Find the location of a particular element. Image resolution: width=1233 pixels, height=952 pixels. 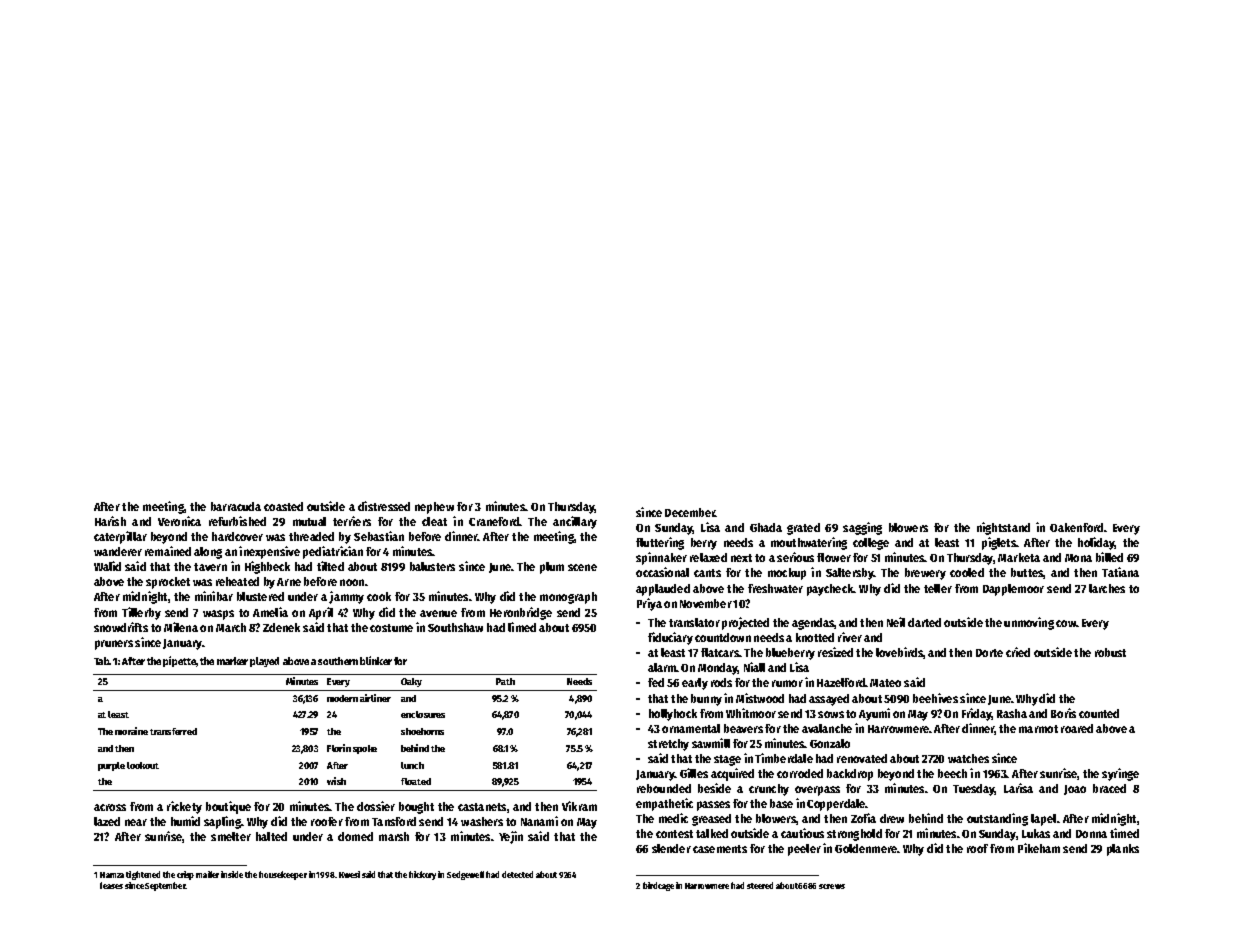

syringe is located at coordinates (1120, 774).
